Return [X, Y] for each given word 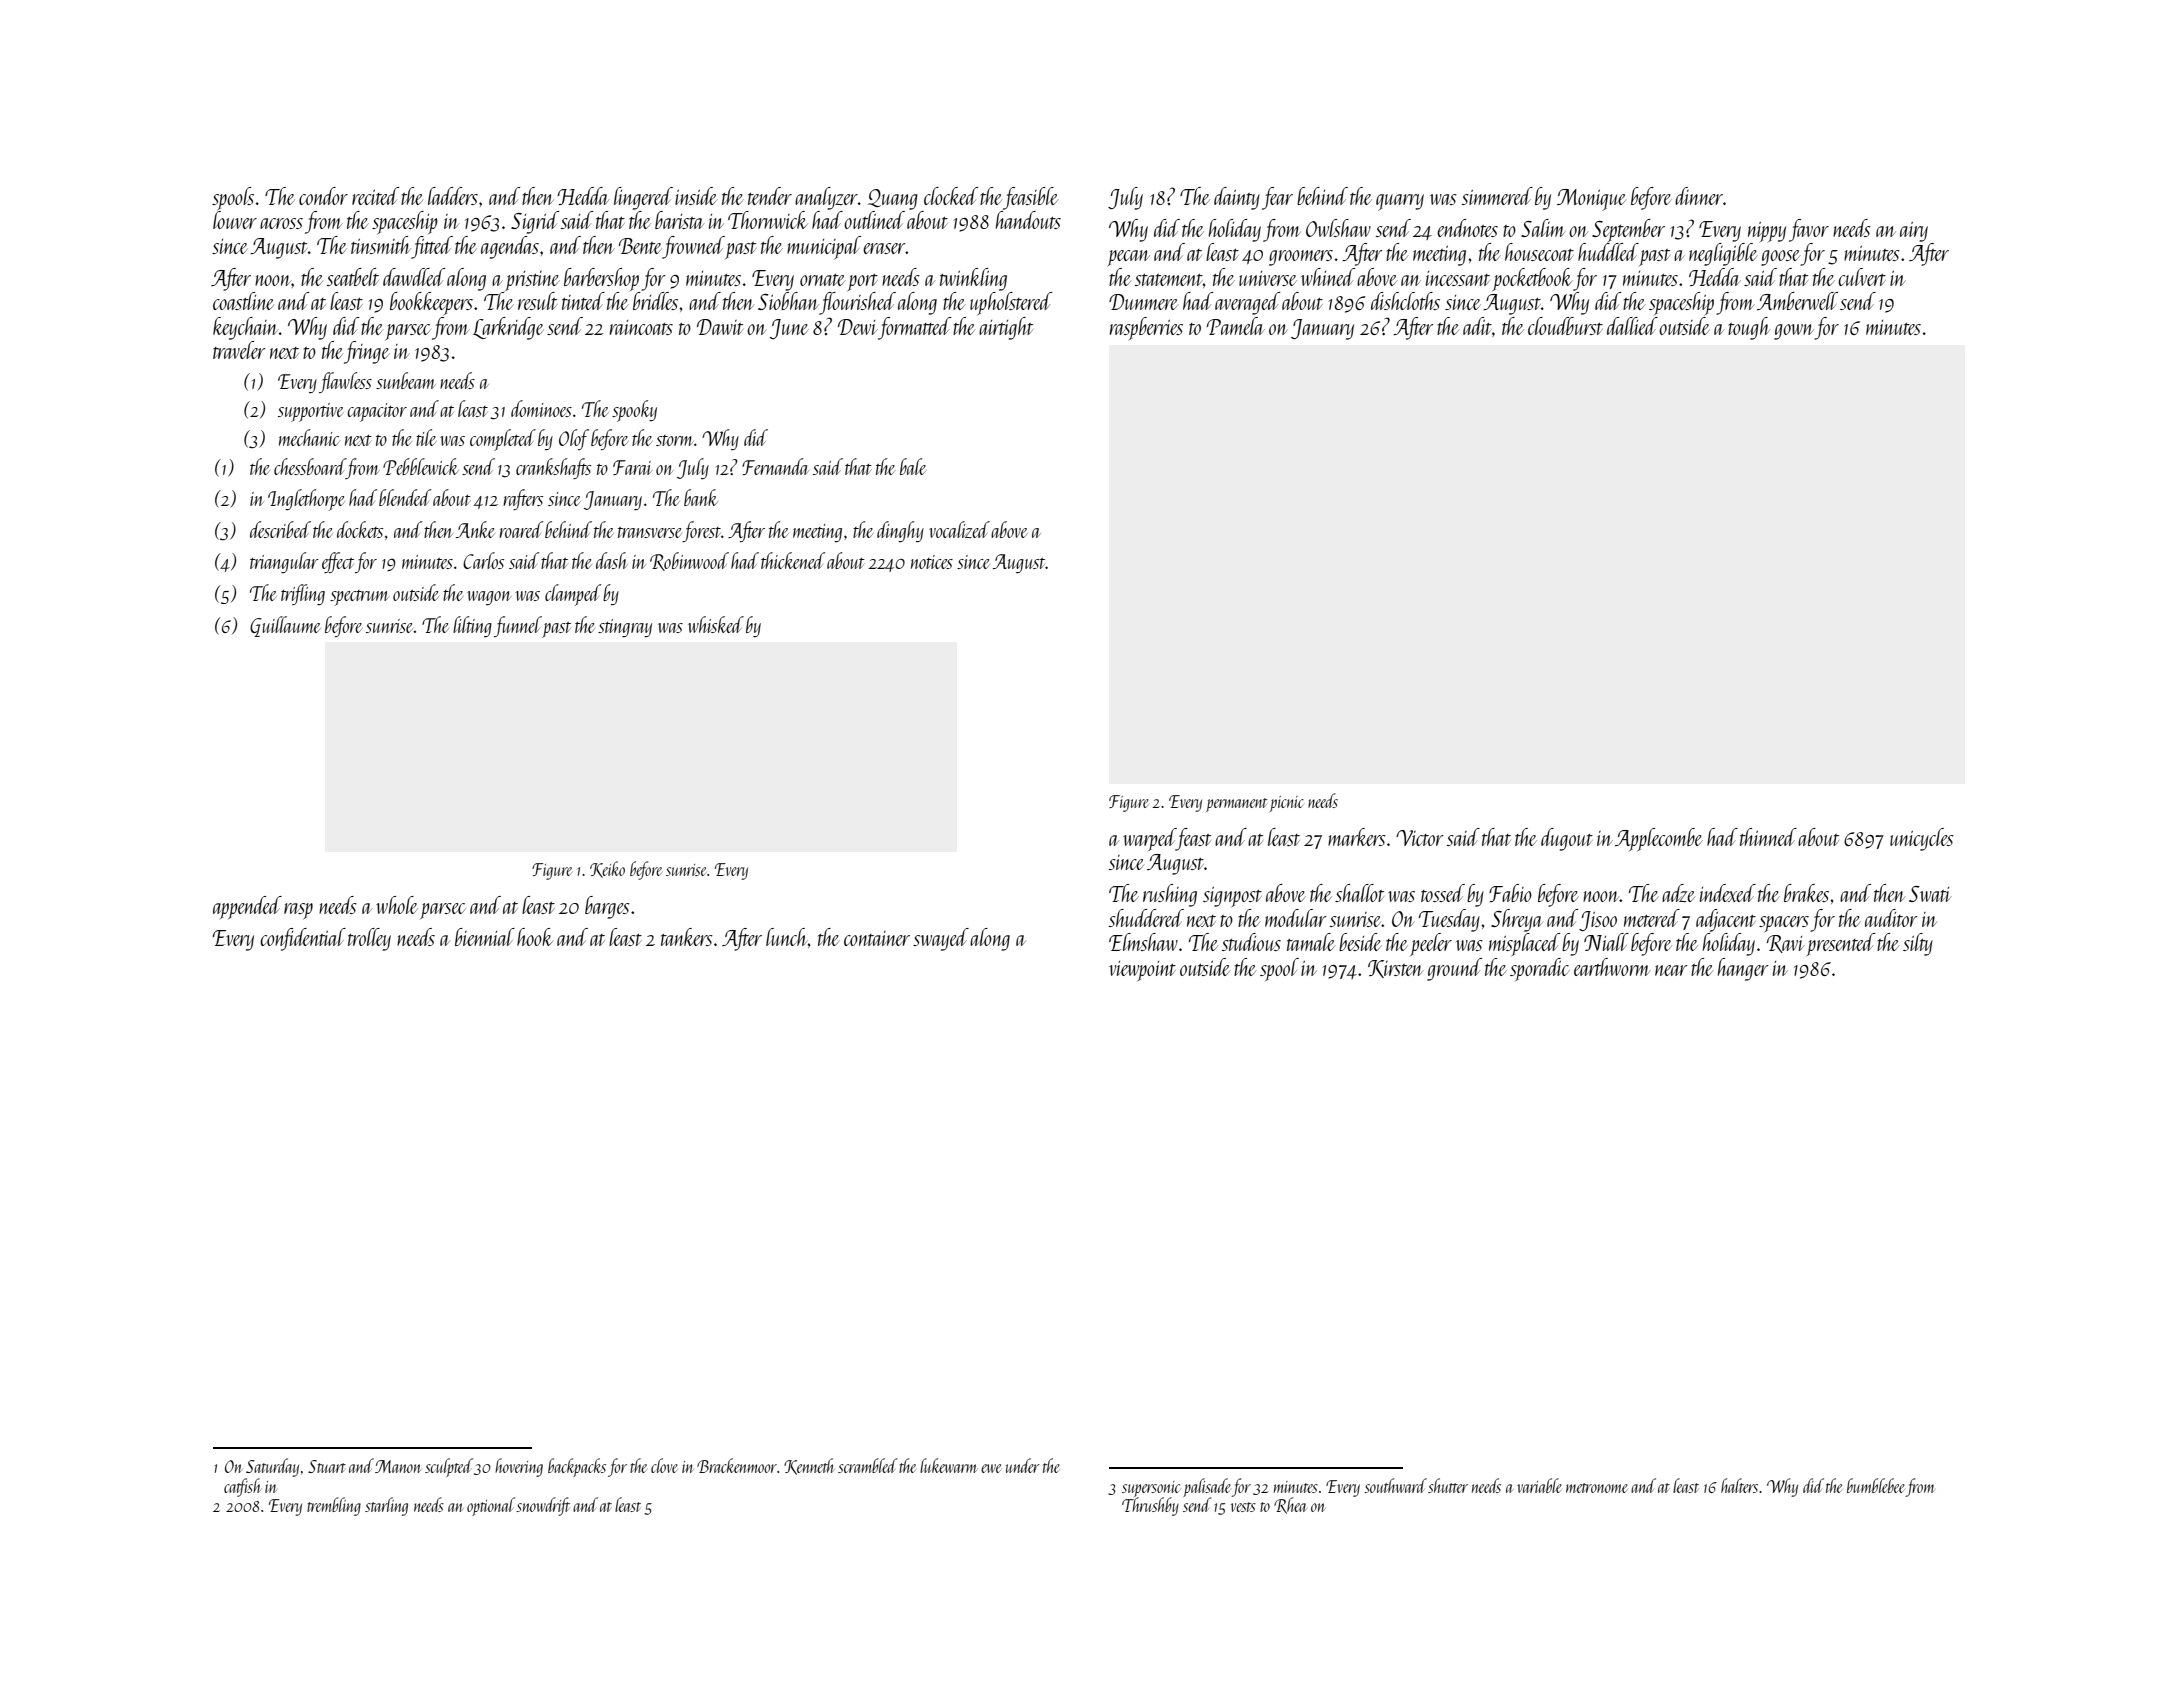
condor [323, 196]
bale [913, 466]
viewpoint [1142, 971]
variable [1539, 1485]
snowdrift [543, 1506]
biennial [485, 937]
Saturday [272, 1467]
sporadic [1540, 969]
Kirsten [1395, 969]
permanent [1237, 805]
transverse [650, 532]
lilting [472, 626]
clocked [951, 196]
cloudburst [1565, 326]
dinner [1699, 196]
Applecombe [1659, 839]
